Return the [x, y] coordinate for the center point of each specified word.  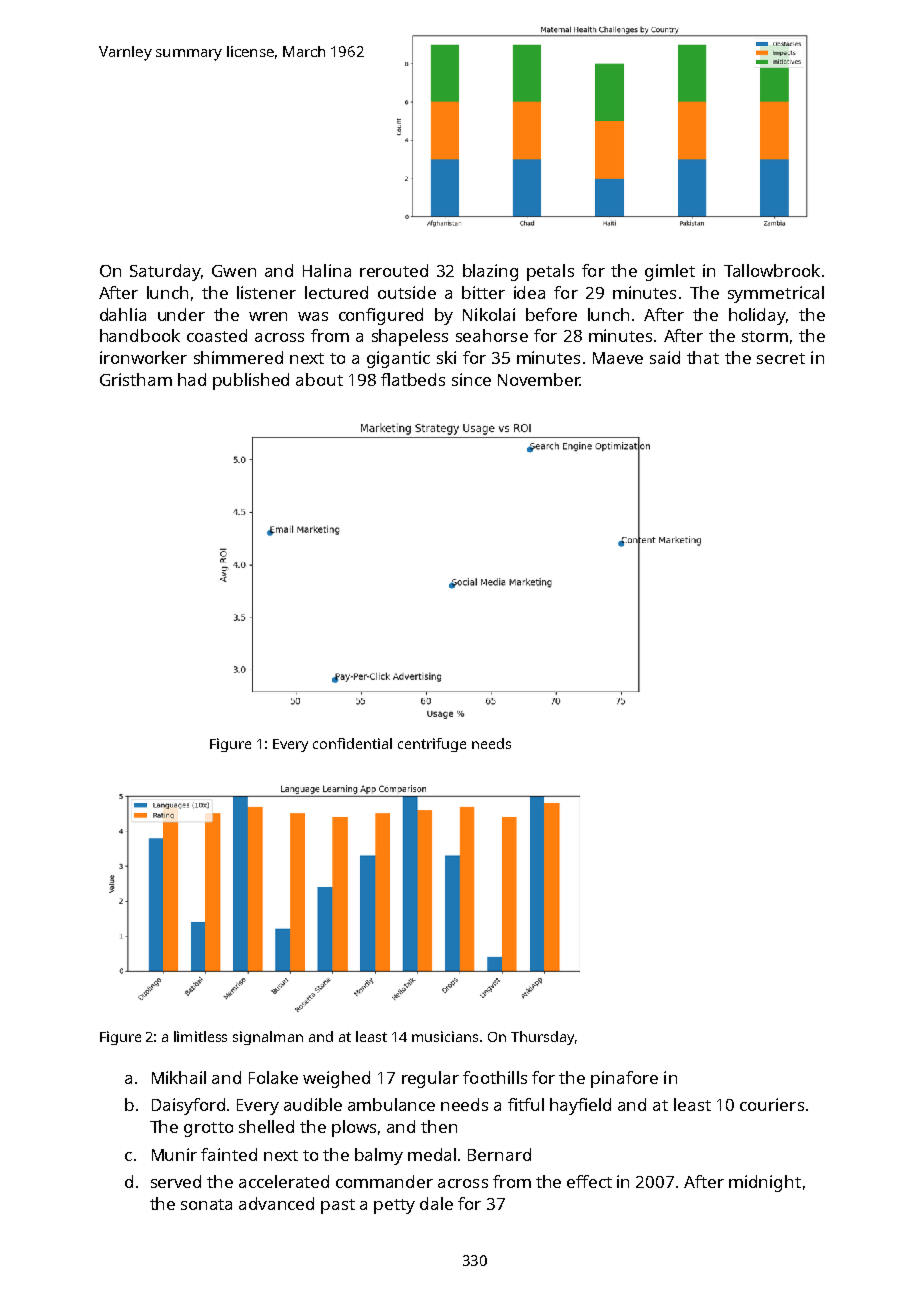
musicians [445, 1036]
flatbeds [413, 379]
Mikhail [179, 1077]
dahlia [123, 314]
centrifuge [432, 745]
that [703, 357]
